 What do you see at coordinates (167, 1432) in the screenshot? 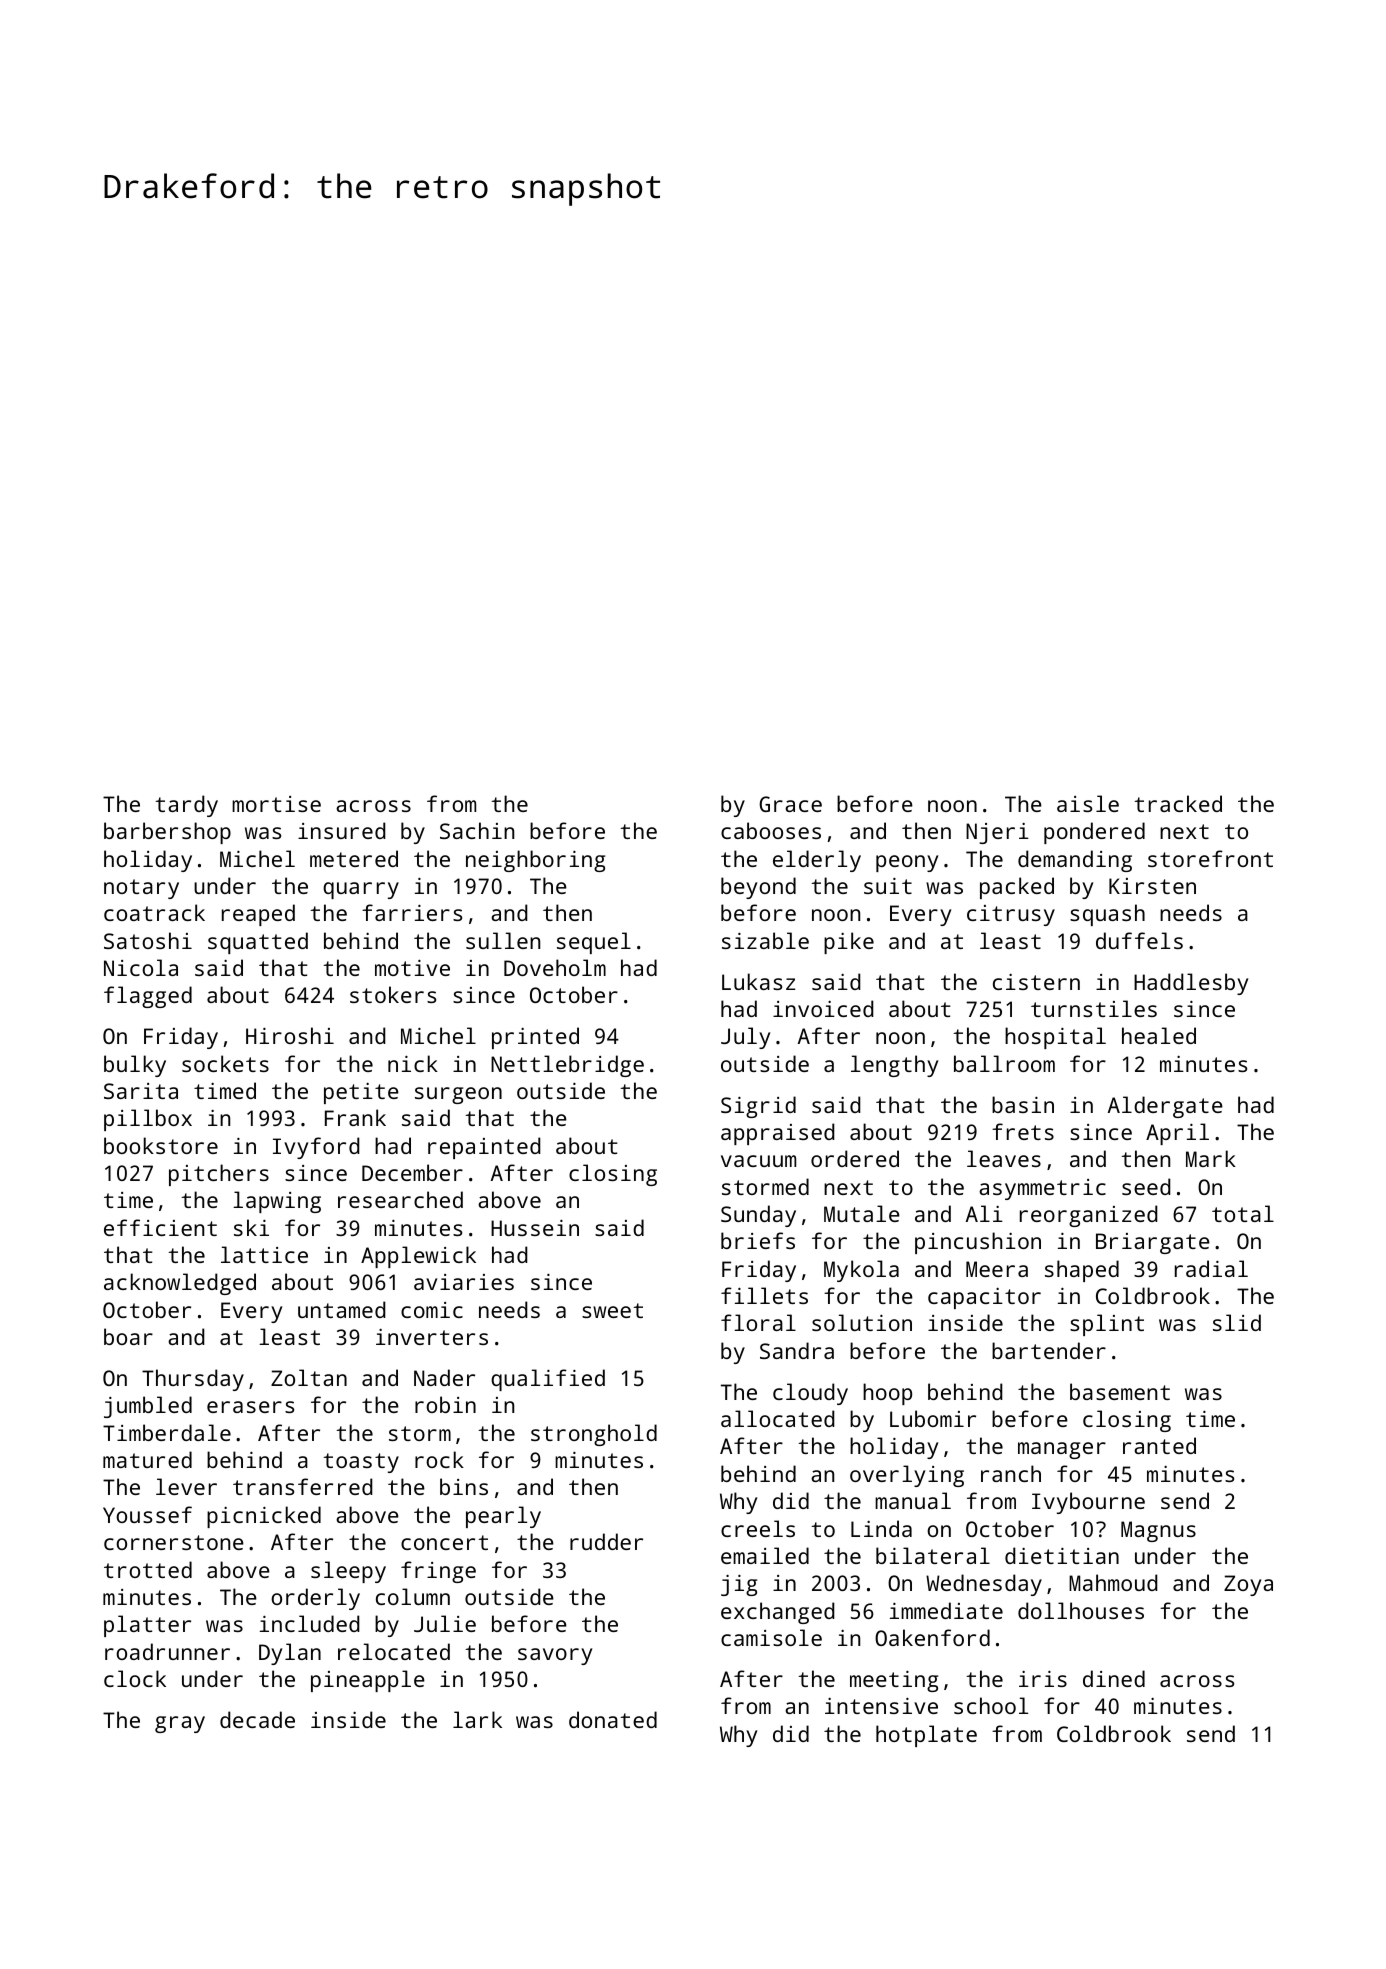
I see `Timberdale` at bounding box center [167, 1432].
